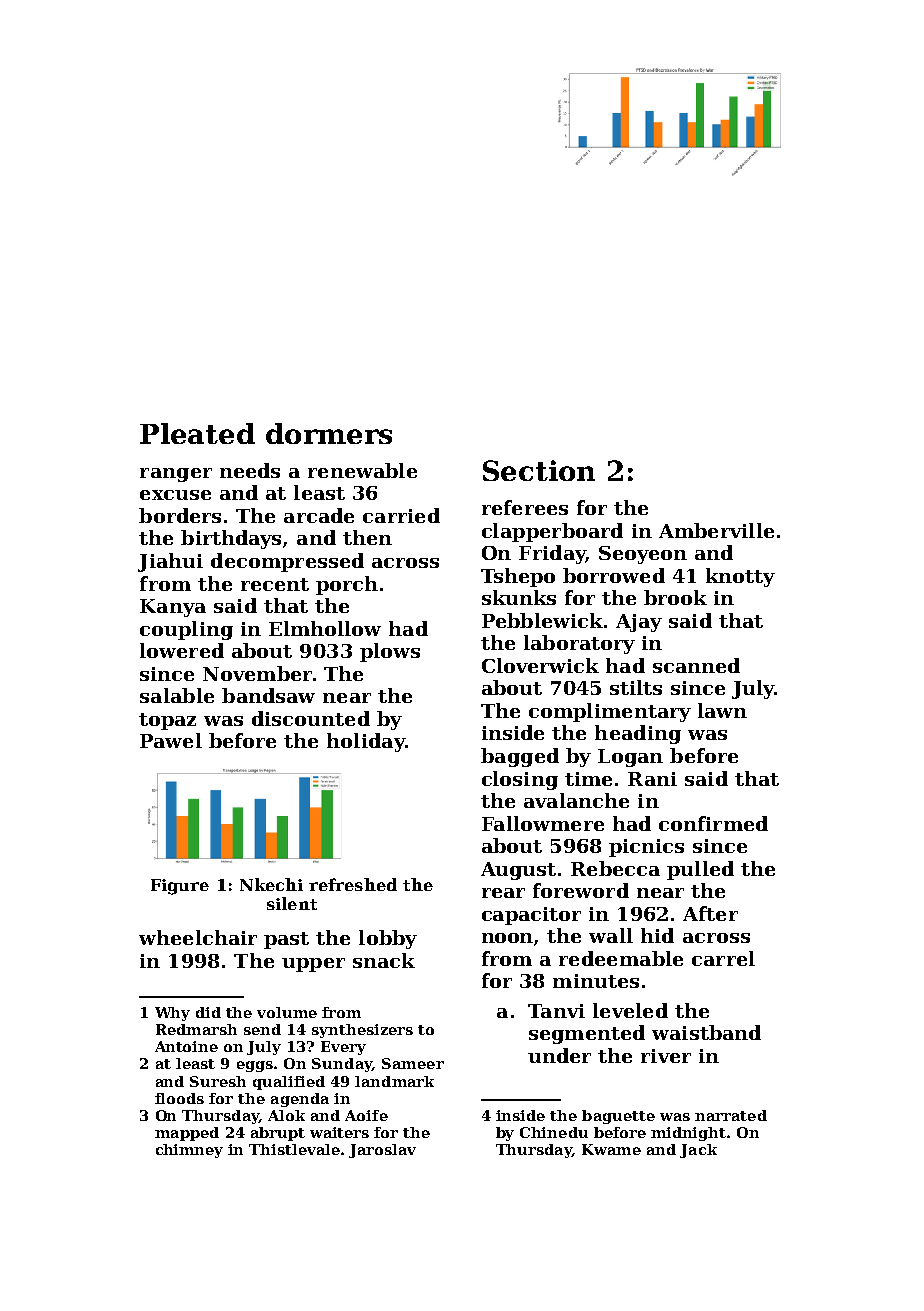  I want to click on confirmed, so click(713, 823).
